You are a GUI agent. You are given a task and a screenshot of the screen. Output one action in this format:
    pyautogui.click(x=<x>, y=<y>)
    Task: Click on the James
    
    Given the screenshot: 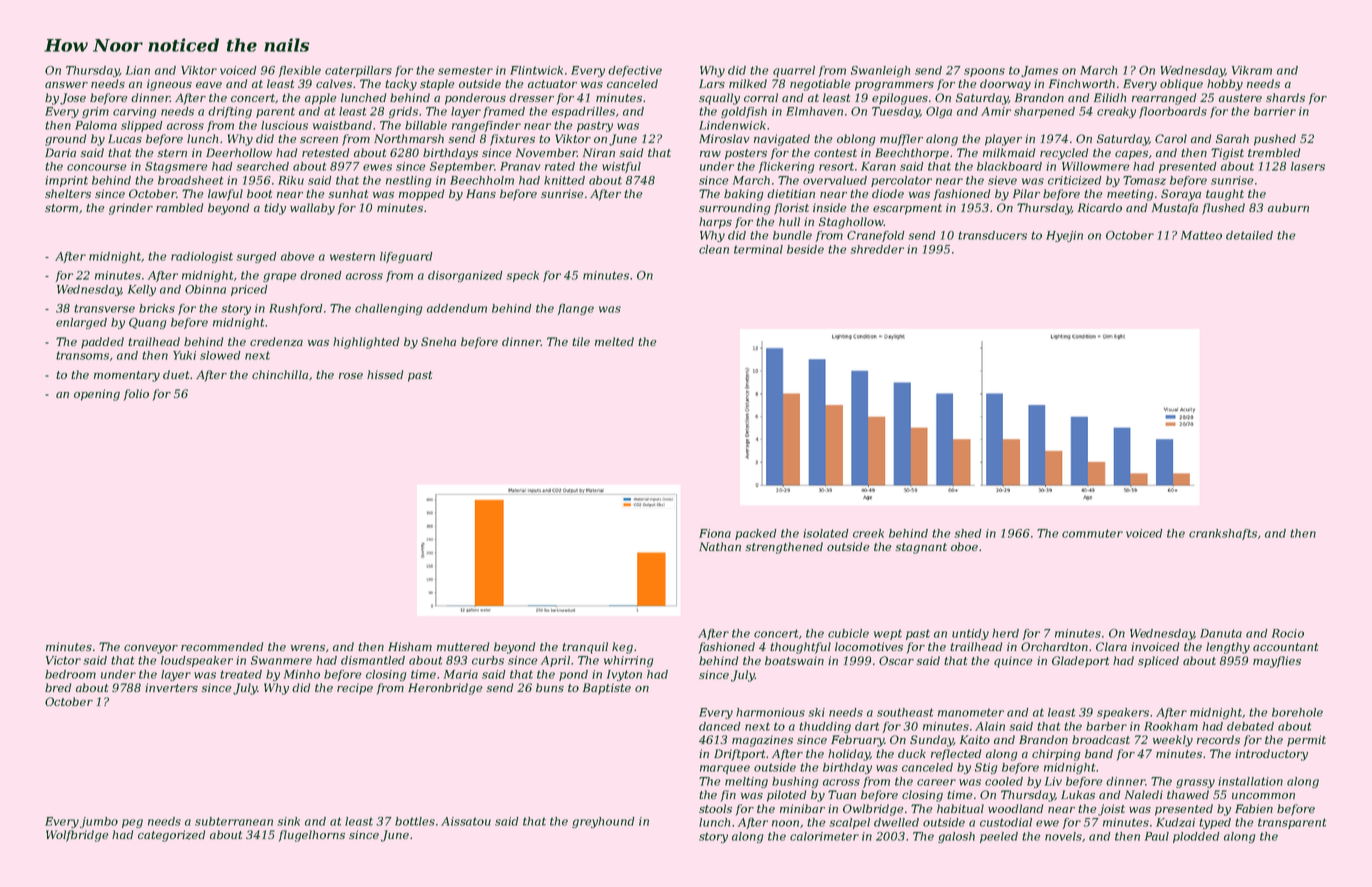 What is the action you would take?
    pyautogui.click(x=1039, y=71)
